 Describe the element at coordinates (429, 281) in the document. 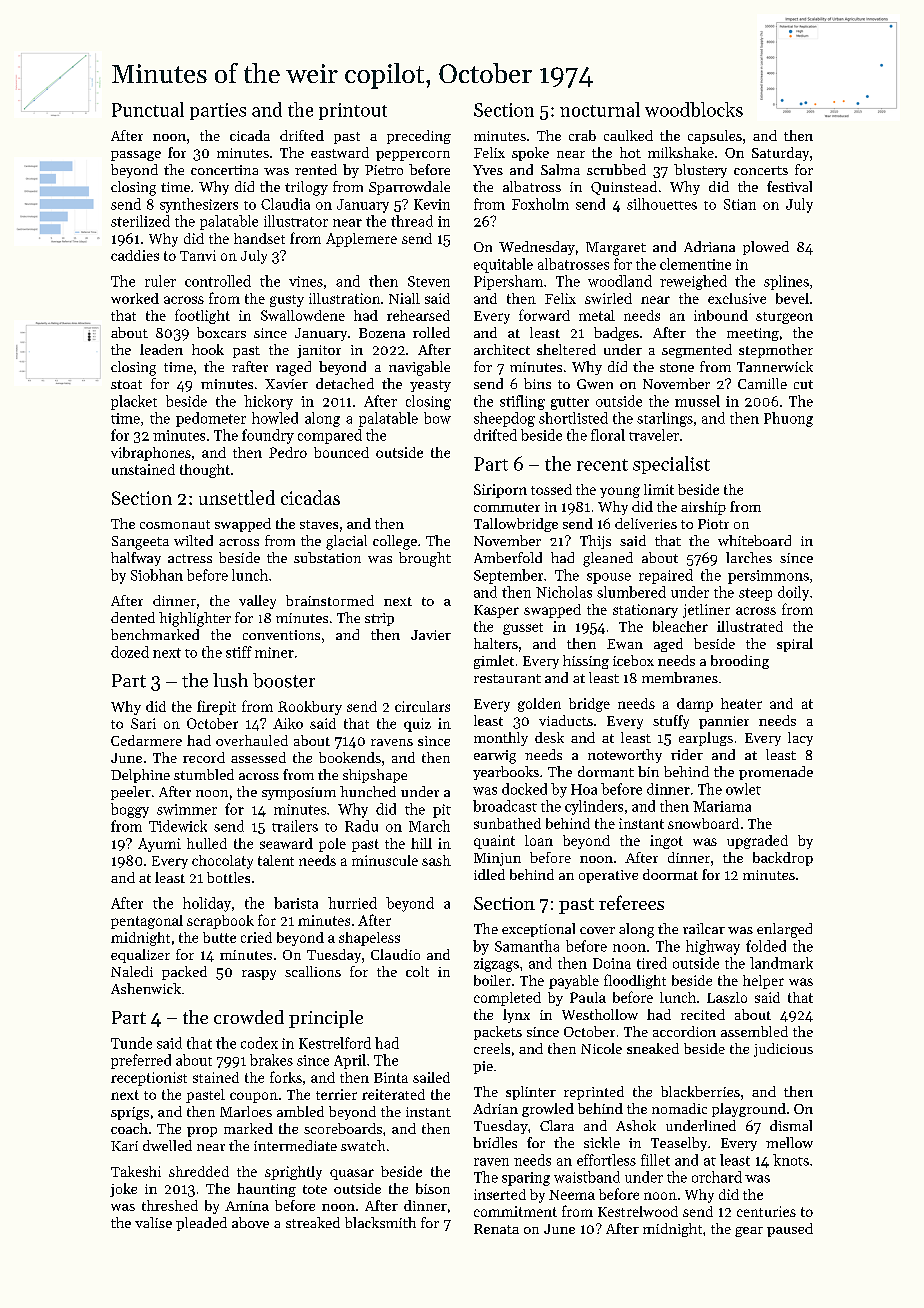

I see `Steven` at that location.
